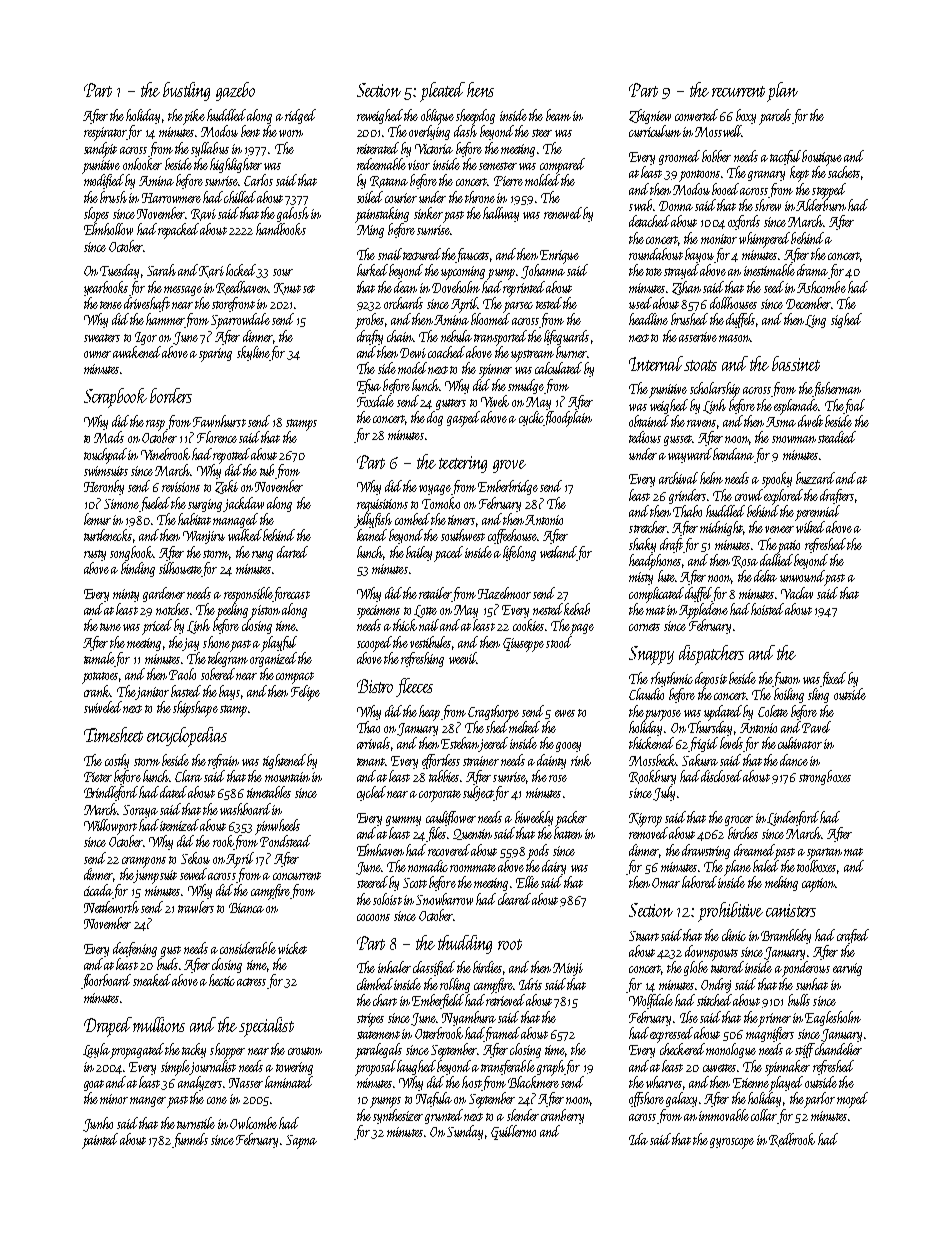 The image size is (952, 1233). I want to click on simple, so click(175, 1068).
